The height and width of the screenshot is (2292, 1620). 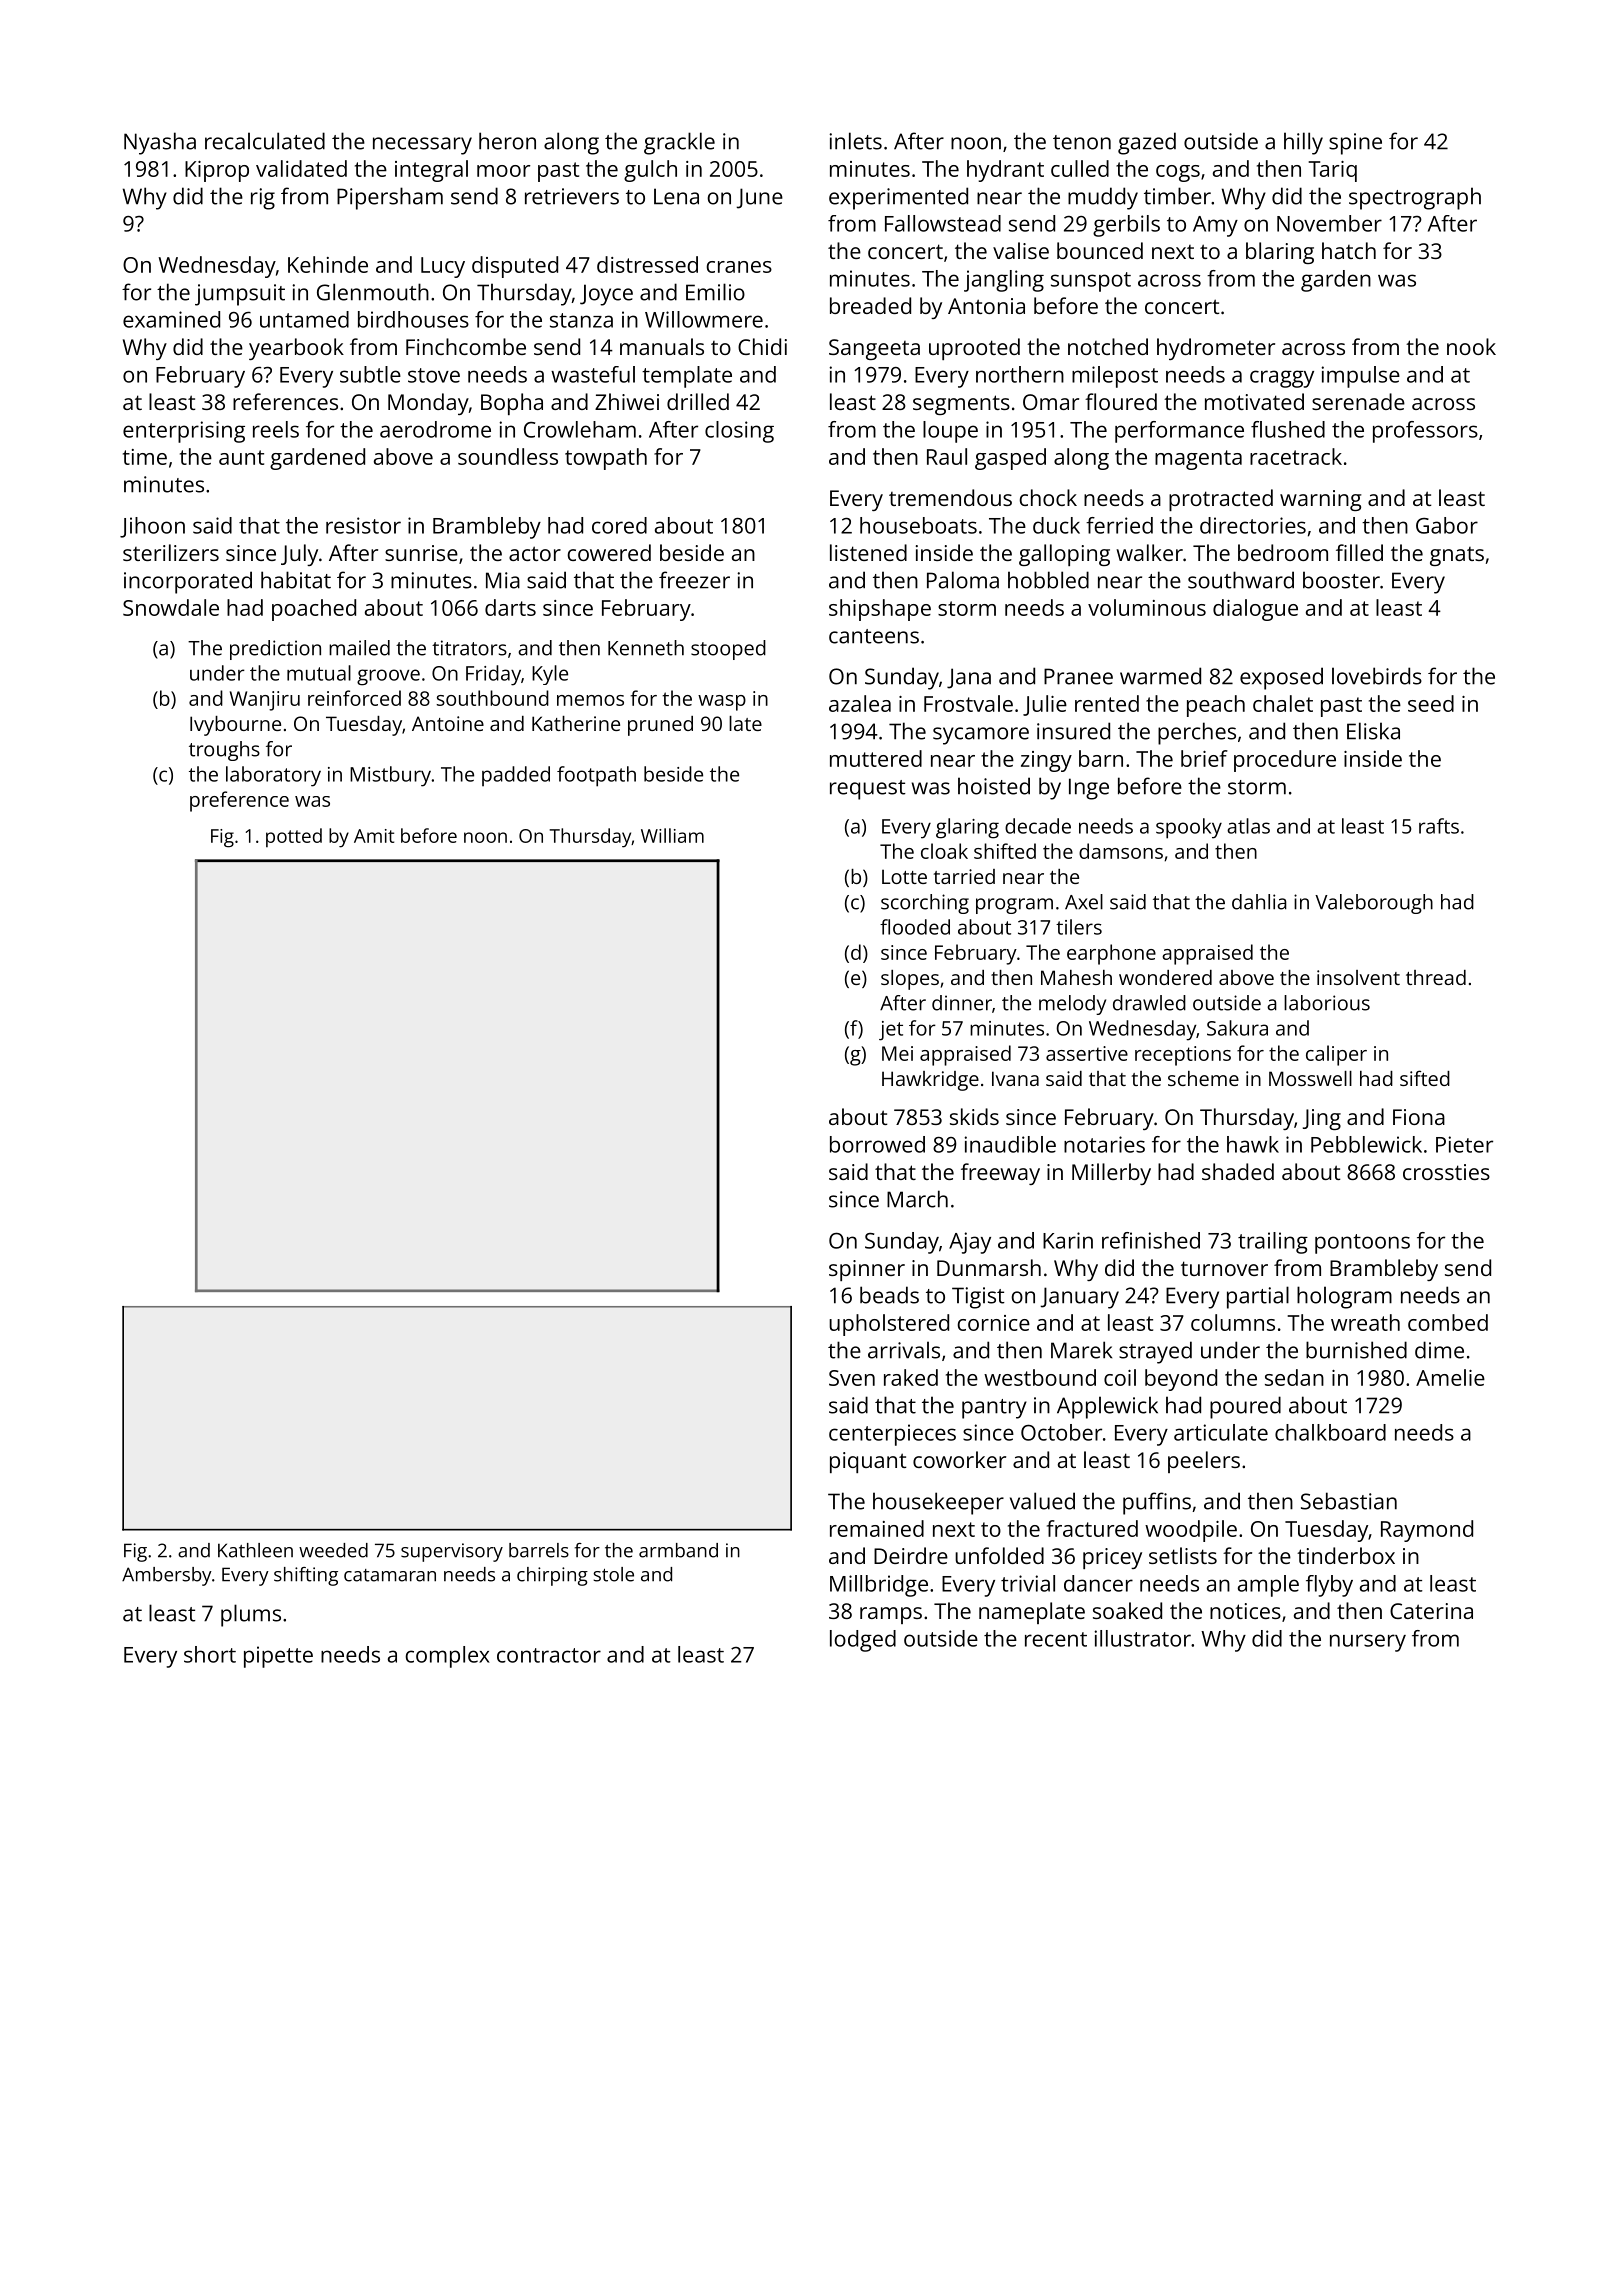 What do you see at coordinates (507, 141) in the screenshot?
I see `heron` at bounding box center [507, 141].
